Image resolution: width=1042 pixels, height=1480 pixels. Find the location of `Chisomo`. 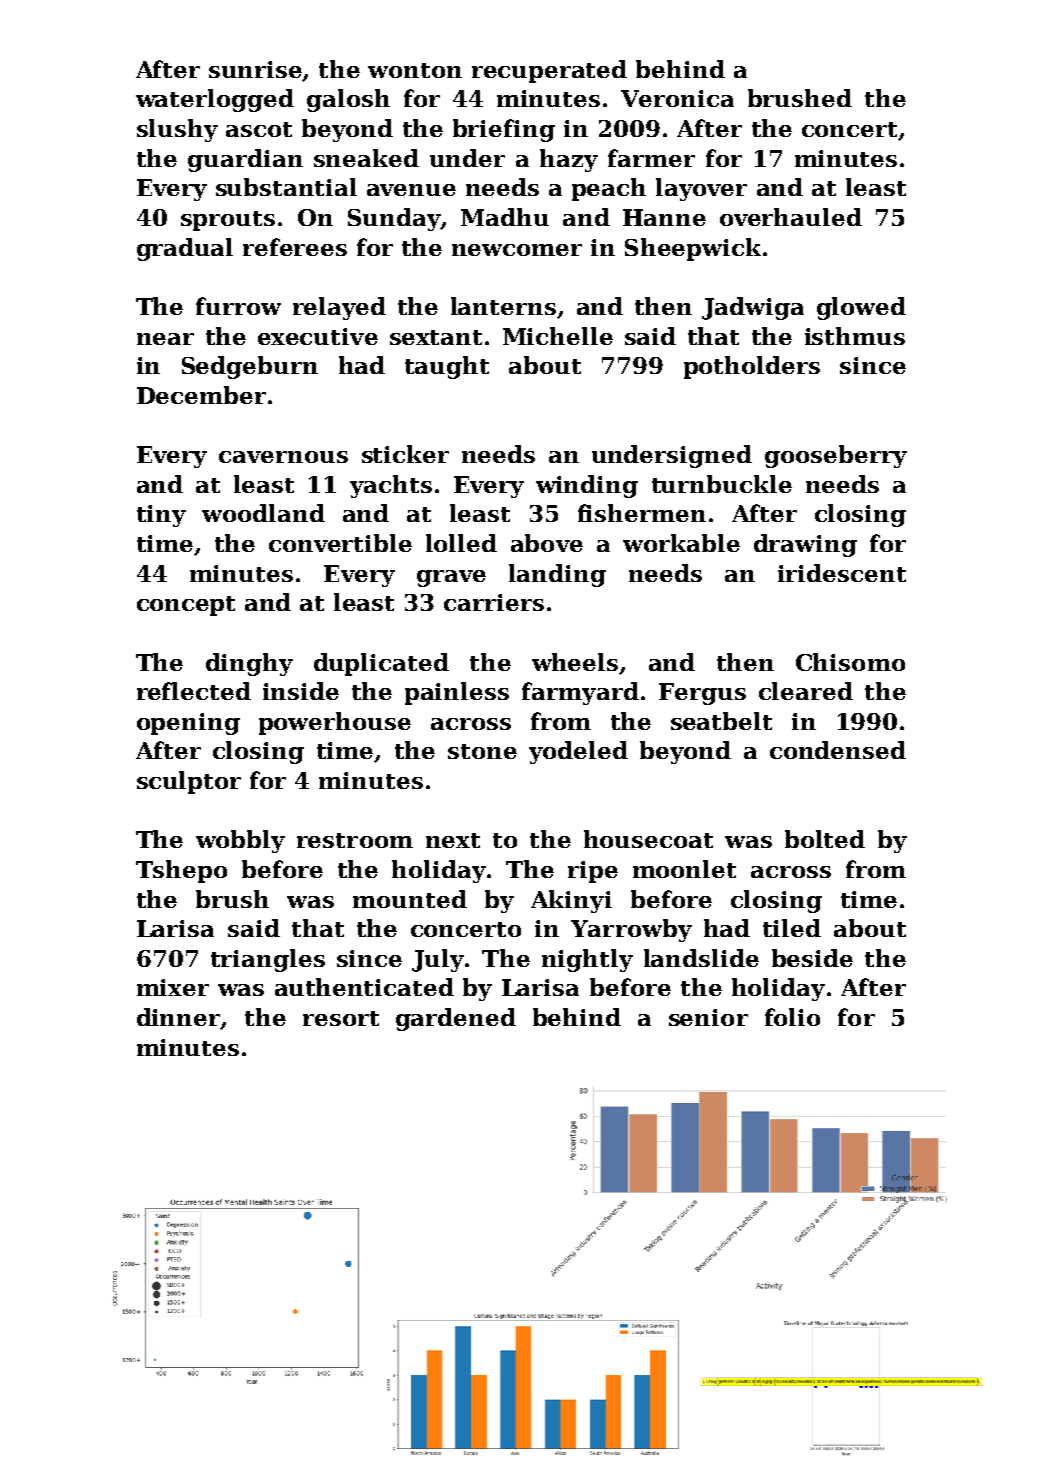

Chisomo is located at coordinates (850, 662).
